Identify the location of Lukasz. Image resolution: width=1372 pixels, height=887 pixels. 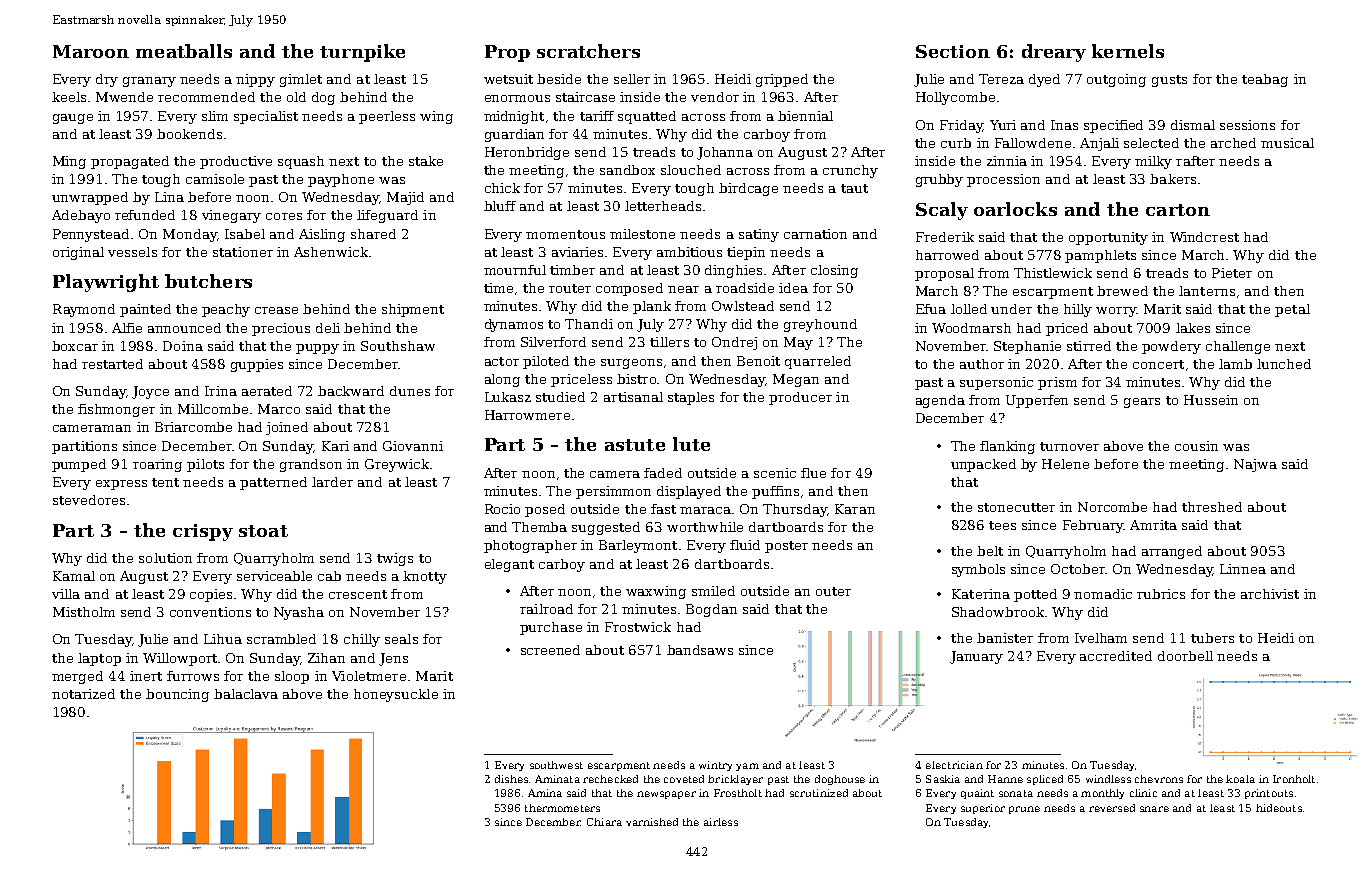
(508, 397).
